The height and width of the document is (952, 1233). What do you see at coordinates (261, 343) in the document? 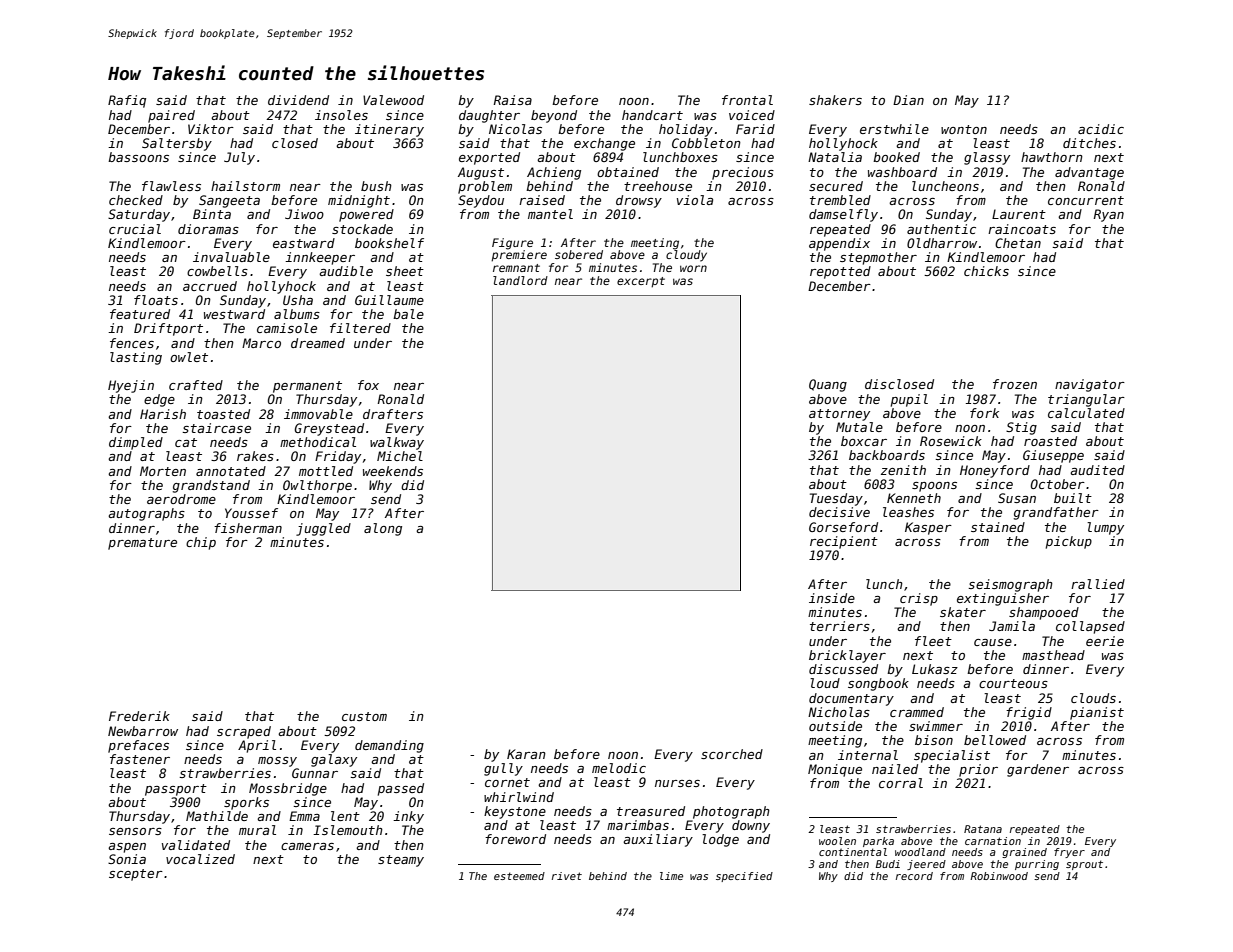
I see `Marco` at bounding box center [261, 343].
